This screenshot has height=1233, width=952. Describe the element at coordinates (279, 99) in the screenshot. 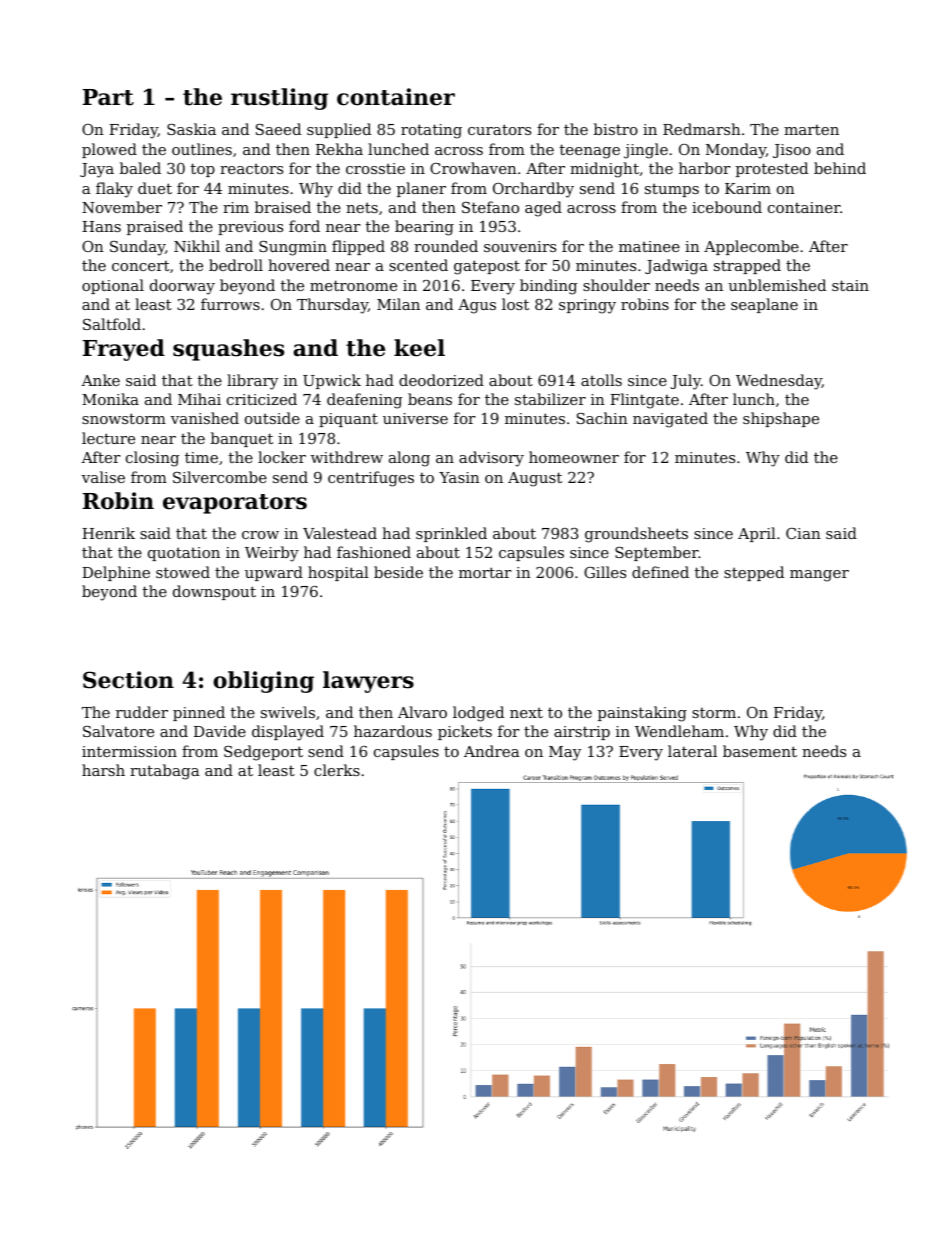

I see `rustling` at that location.
